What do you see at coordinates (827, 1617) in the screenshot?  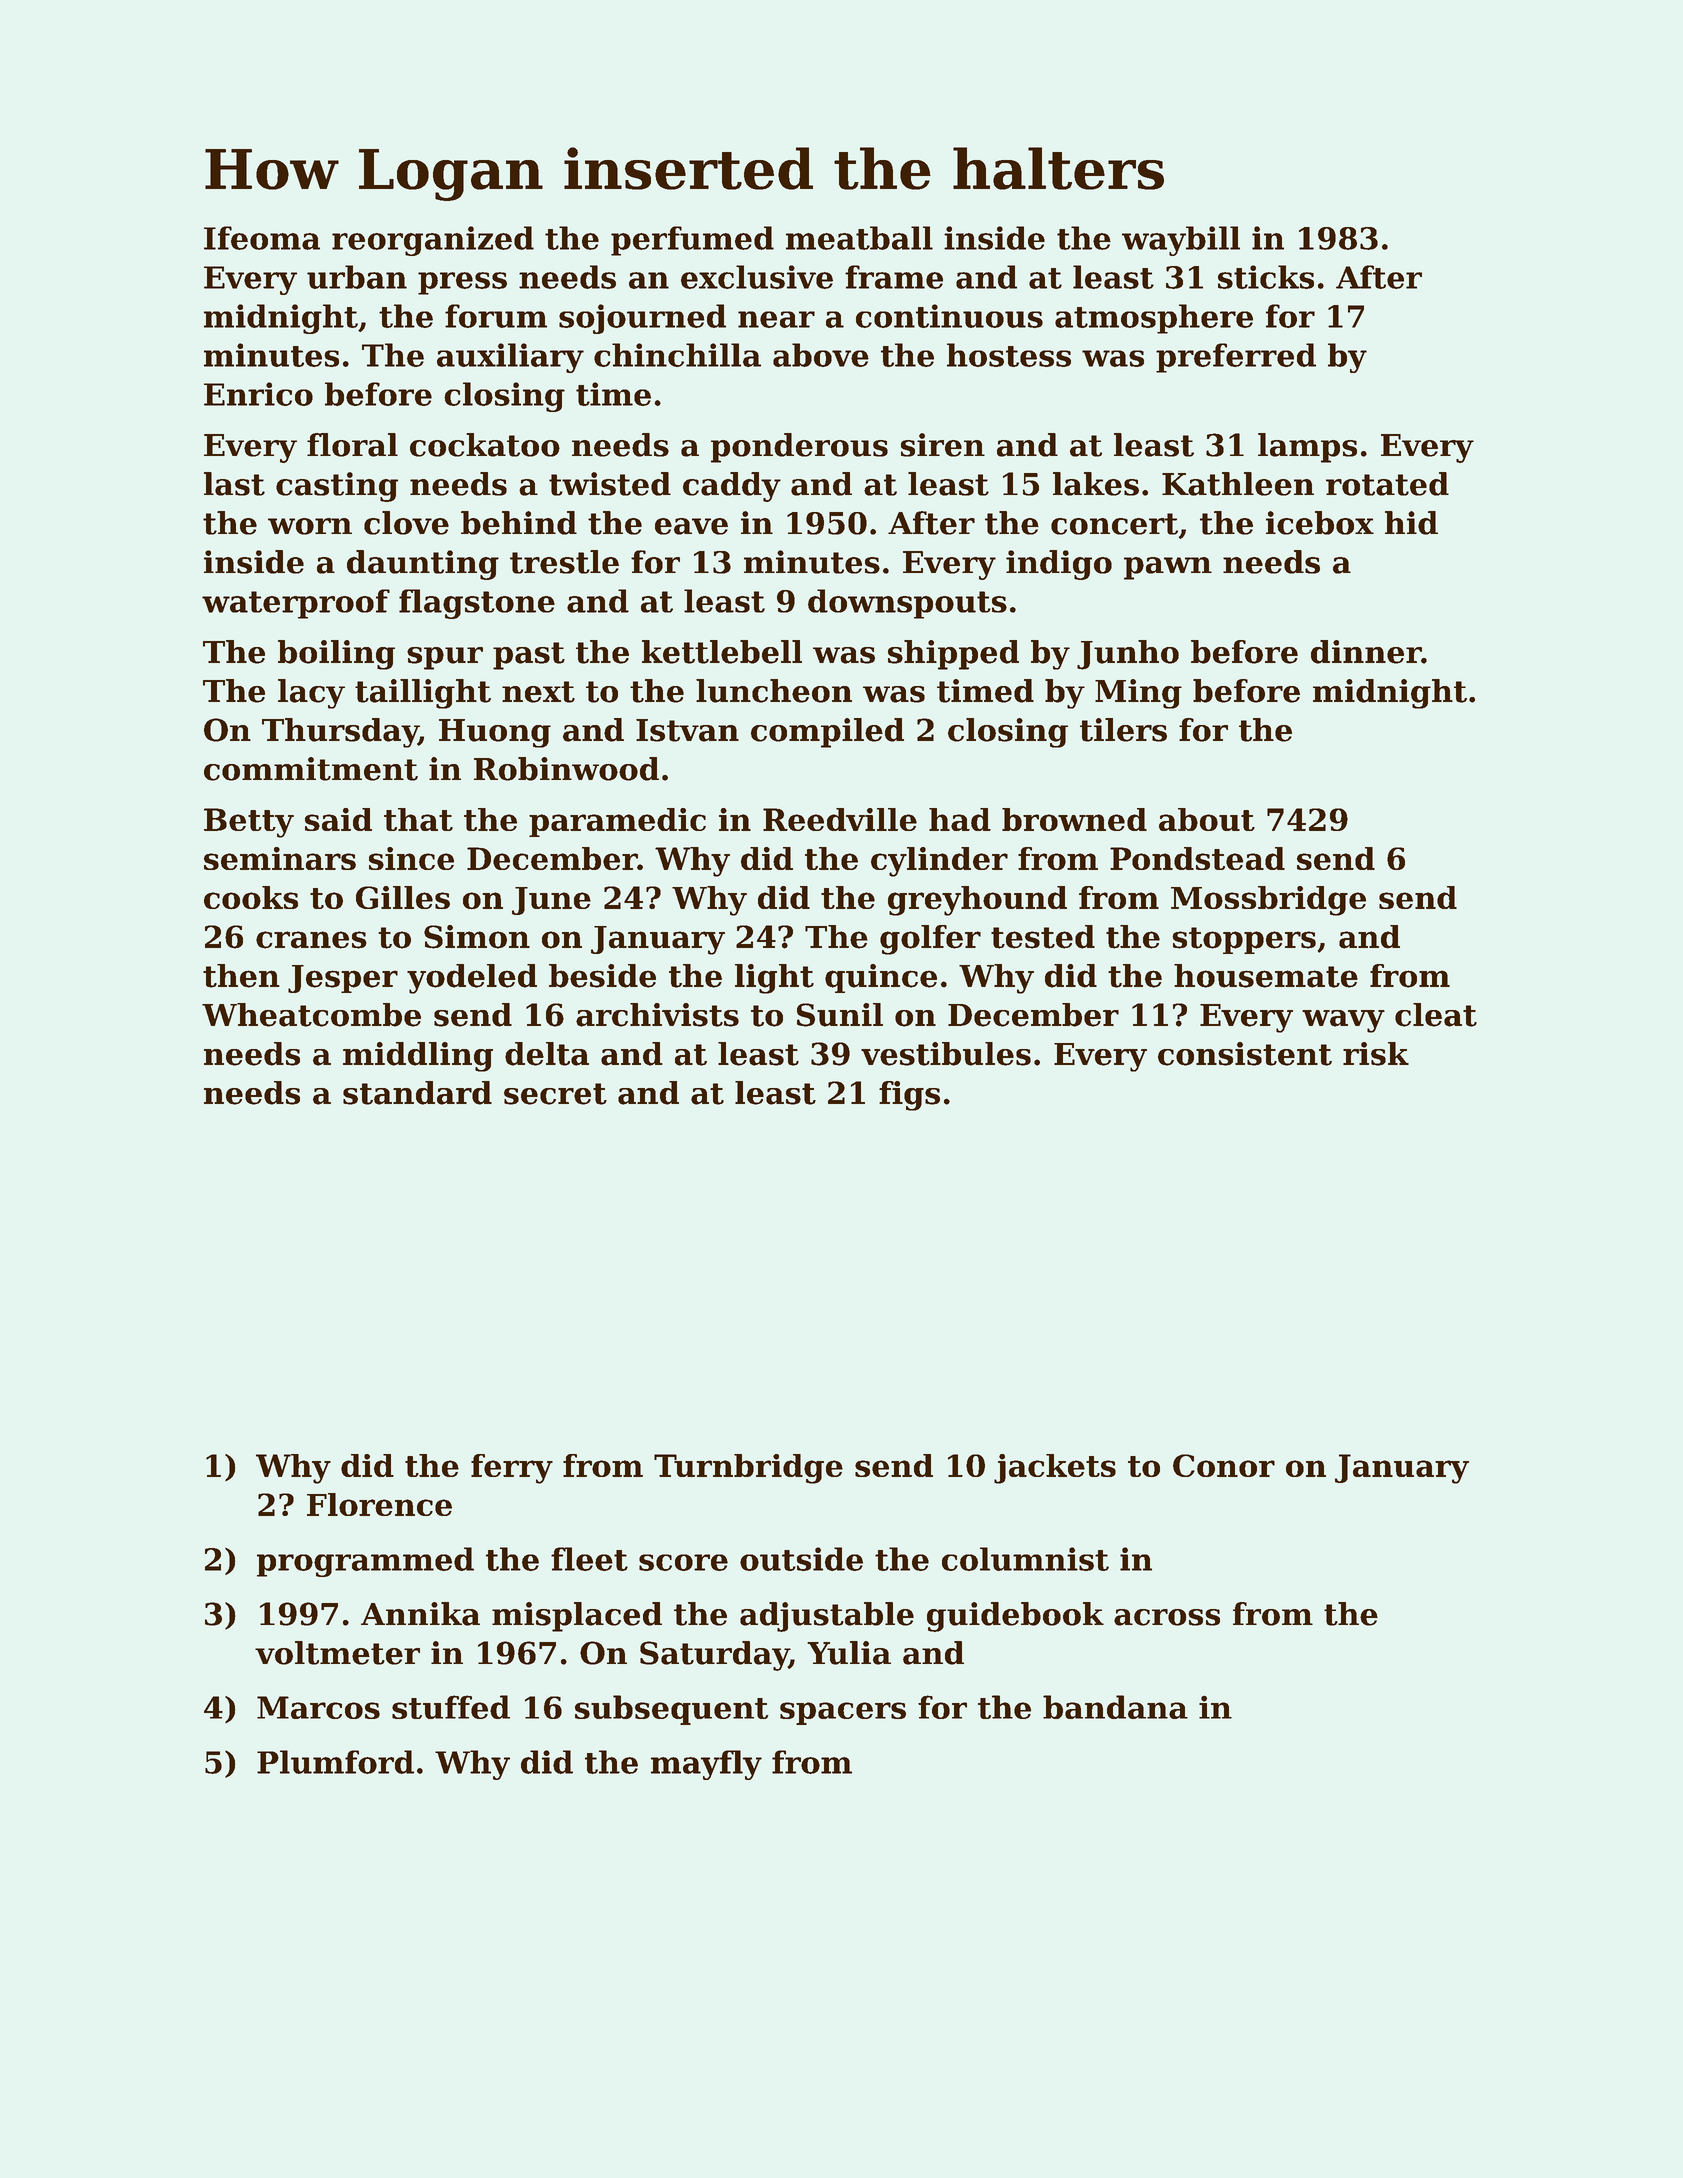 I see `adjustable` at bounding box center [827, 1617].
